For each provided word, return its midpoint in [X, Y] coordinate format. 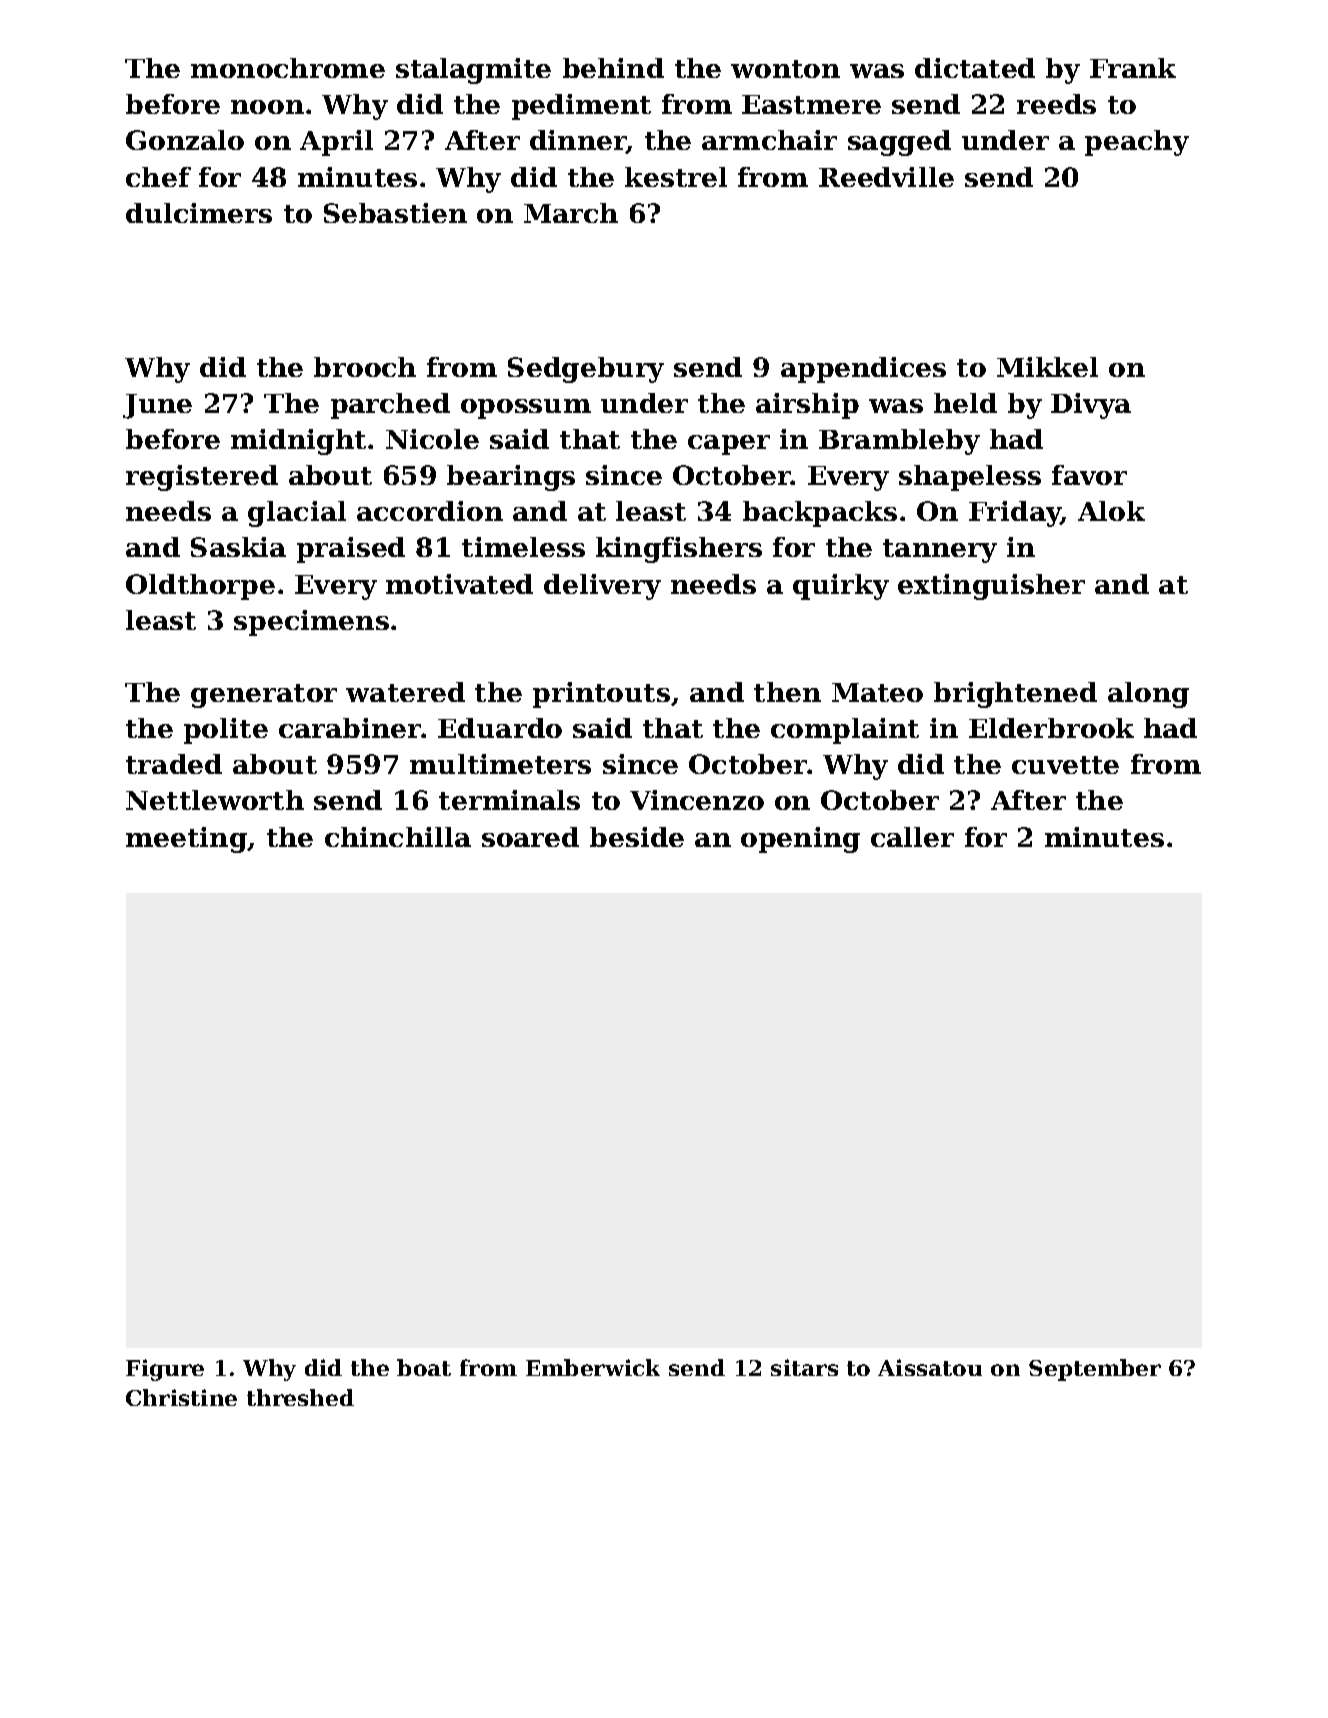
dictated [975, 68]
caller [912, 837]
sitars [804, 1367]
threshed [300, 1397]
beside [637, 837]
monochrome [288, 68]
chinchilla [398, 837]
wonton [785, 69]
